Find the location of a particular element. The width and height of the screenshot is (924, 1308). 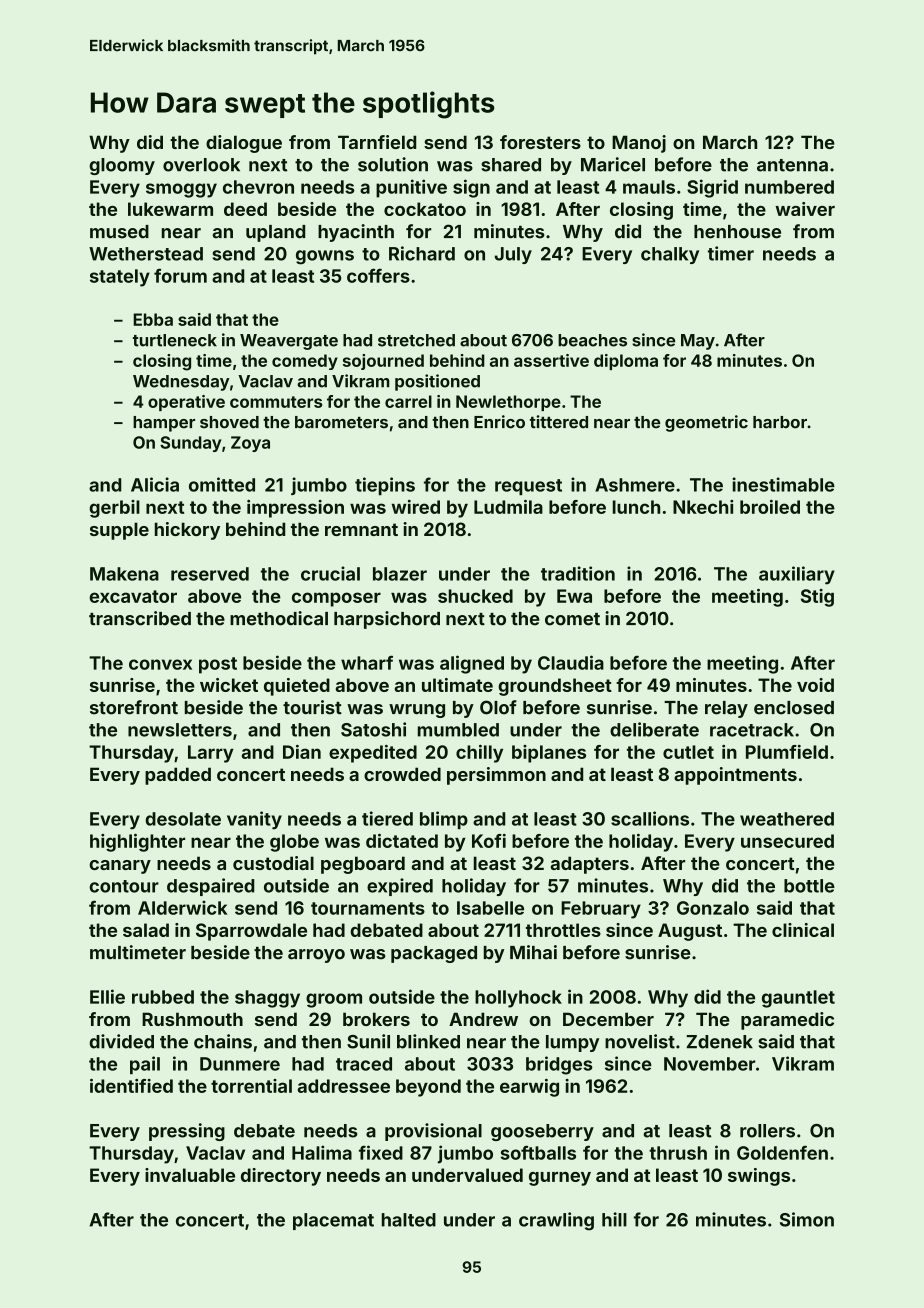

Tarnfield is located at coordinates (377, 142).
